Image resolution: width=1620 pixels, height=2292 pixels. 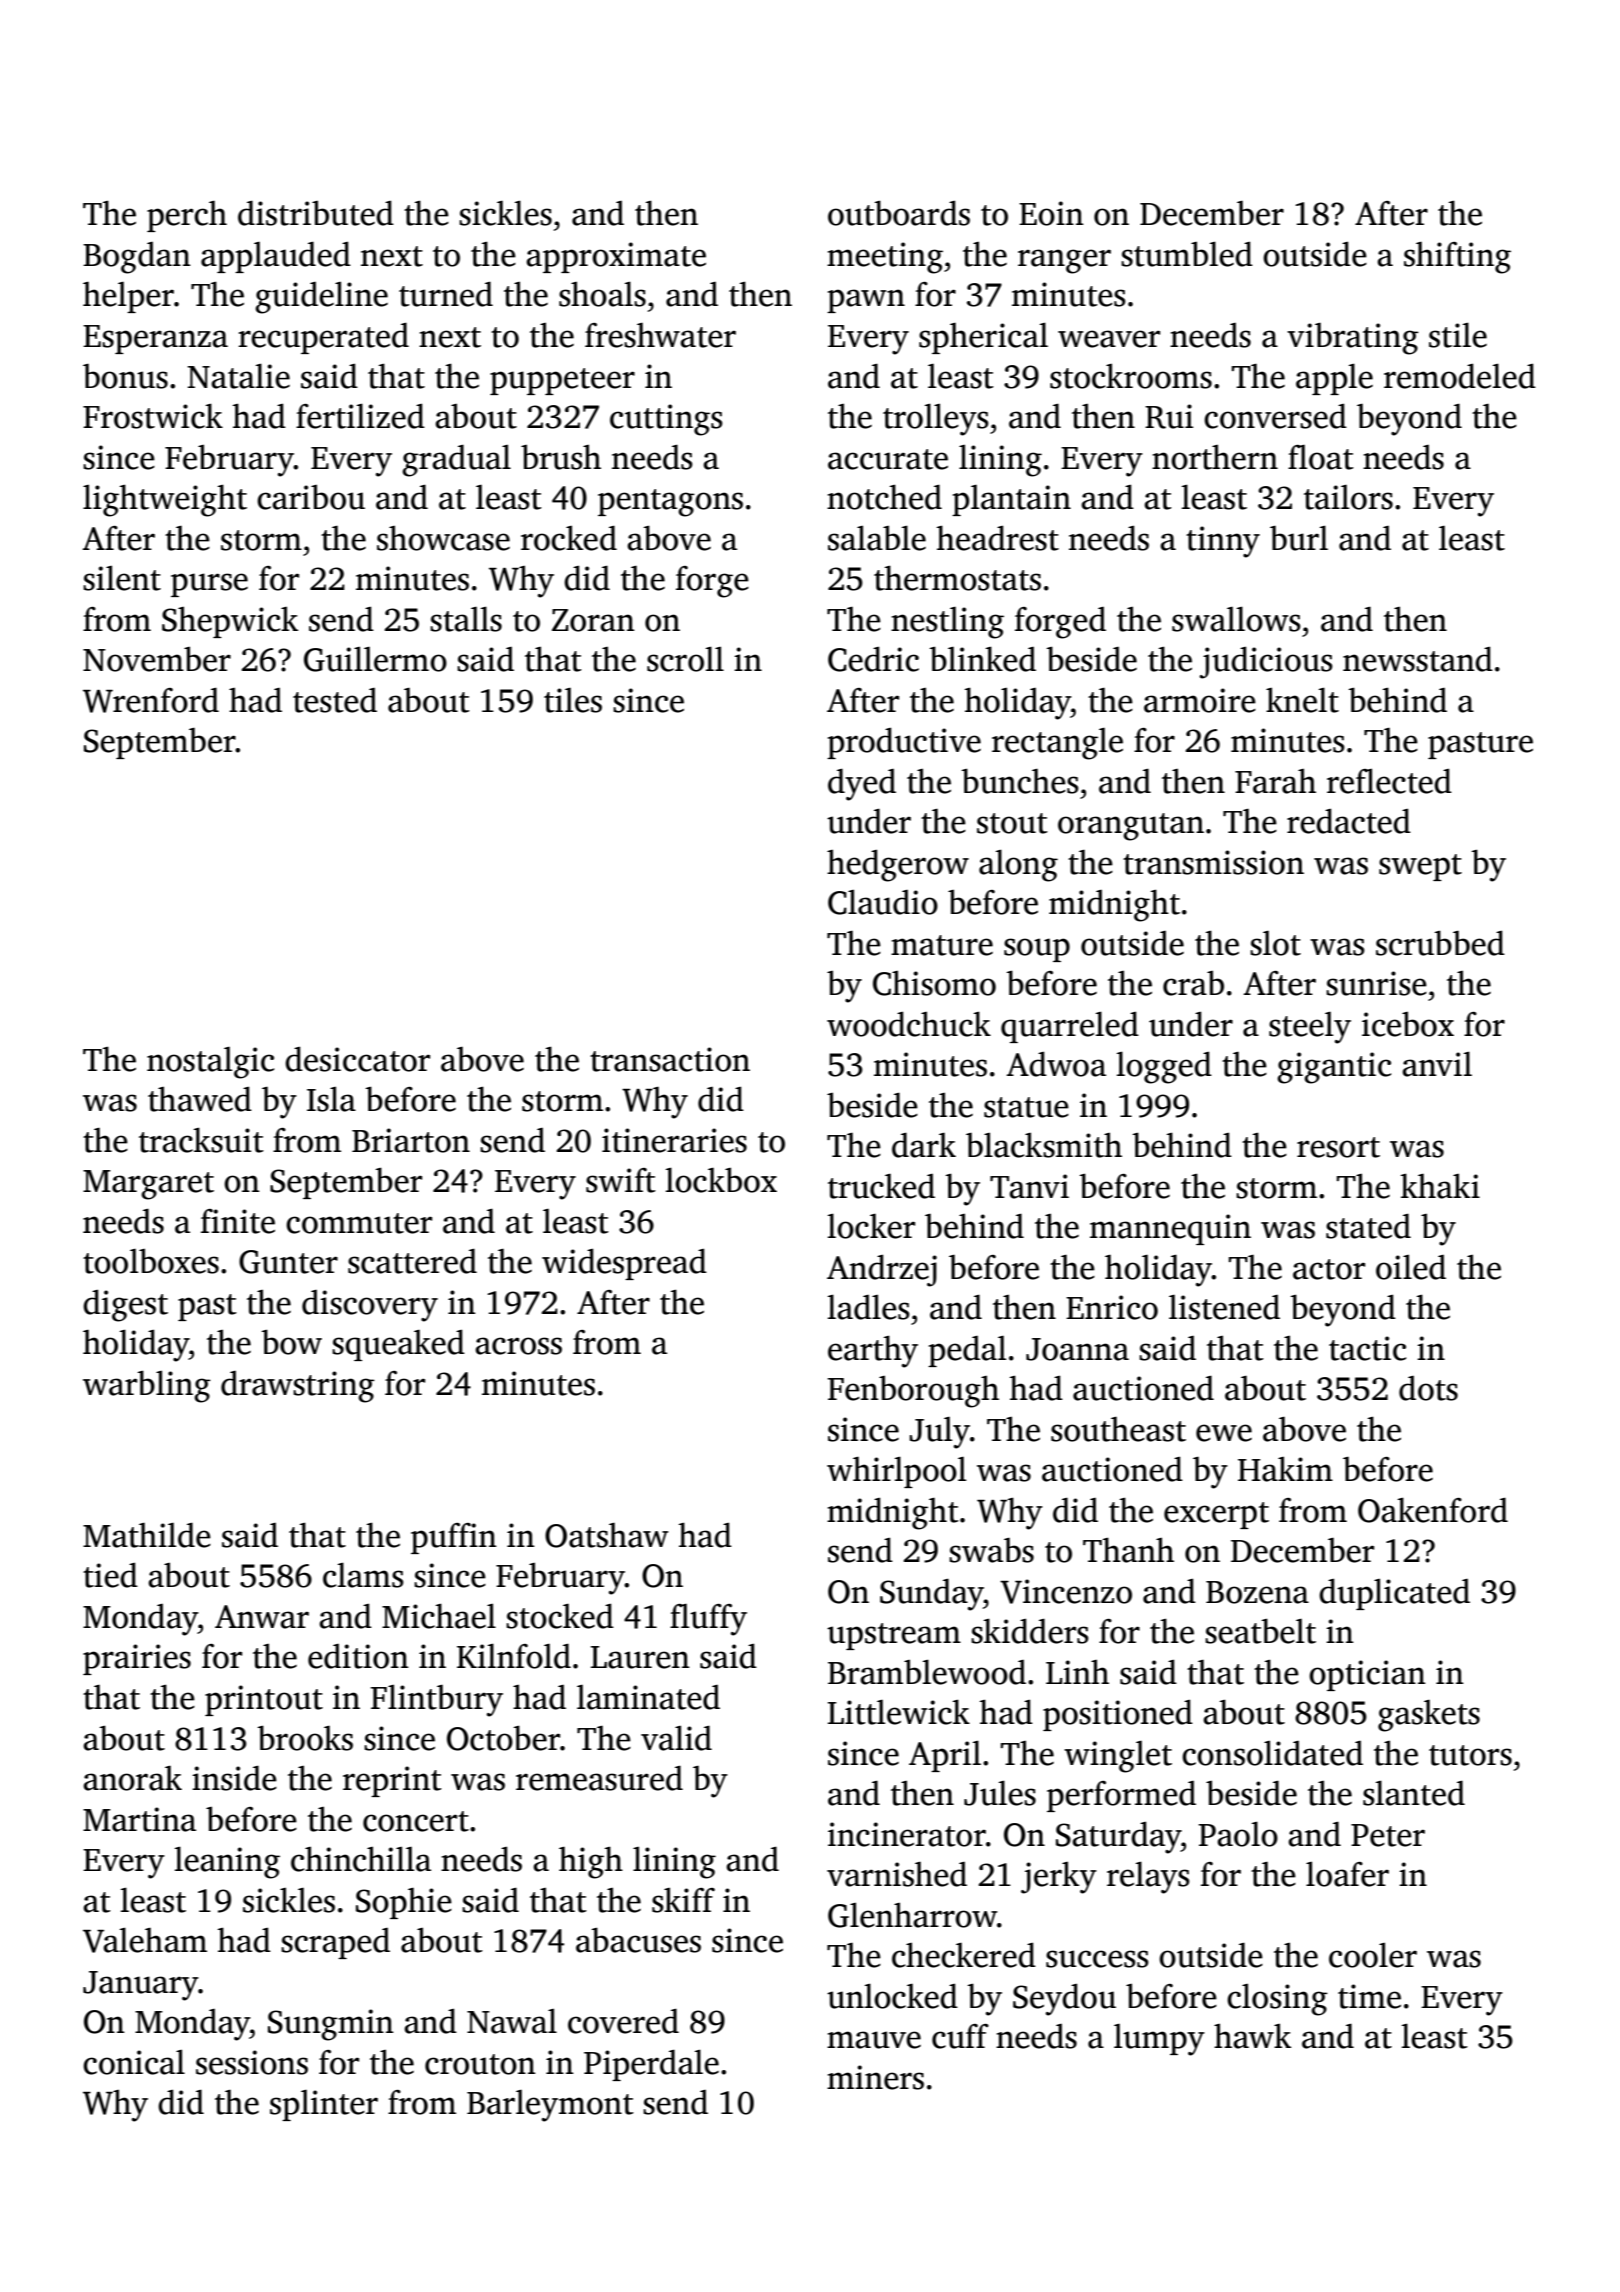 What do you see at coordinates (1414, 1793) in the document?
I see `slanted` at bounding box center [1414, 1793].
